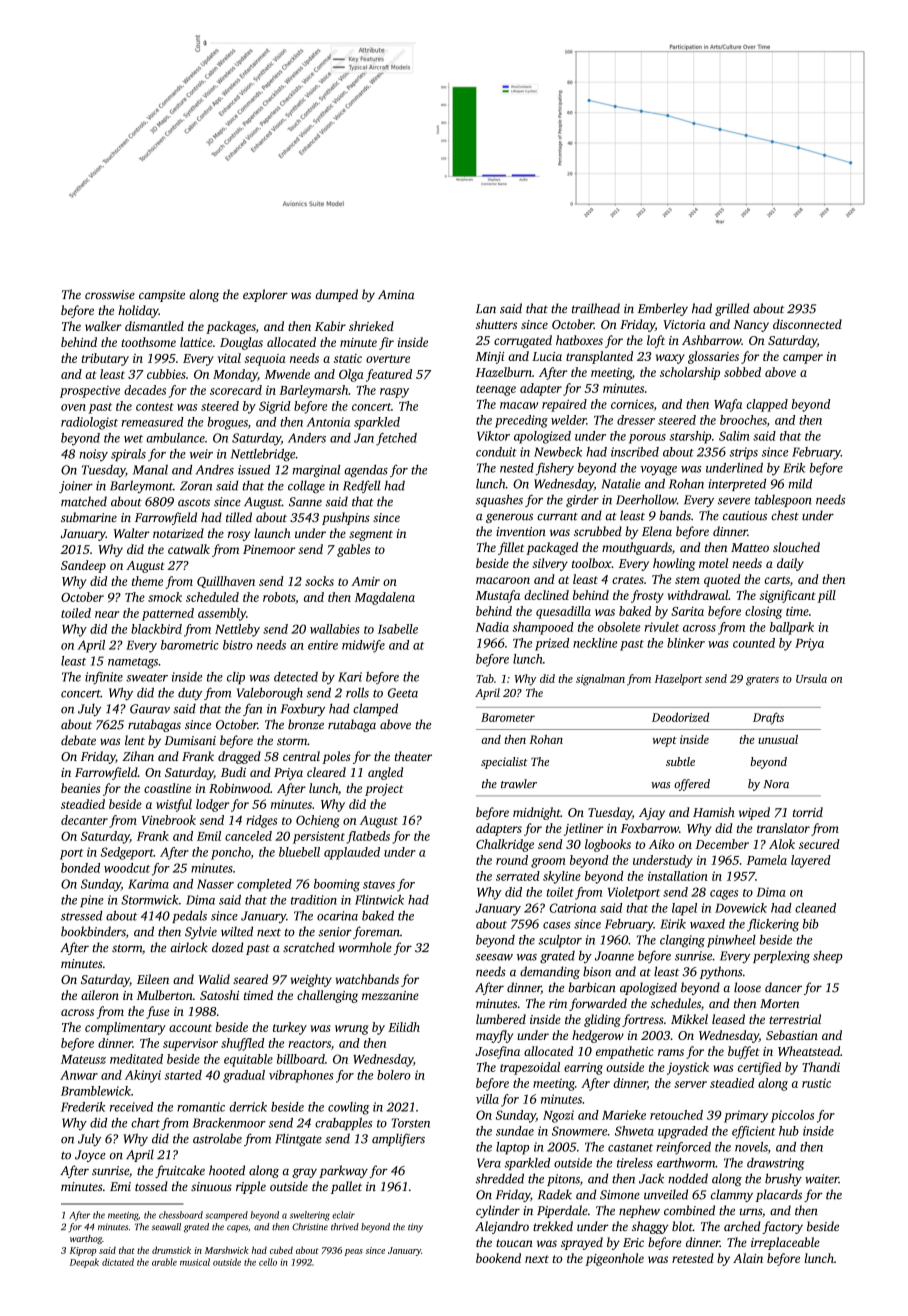 This screenshot has width=908, height=1316. Describe the element at coordinates (608, 845) in the screenshot. I see `logbooks` at that location.
